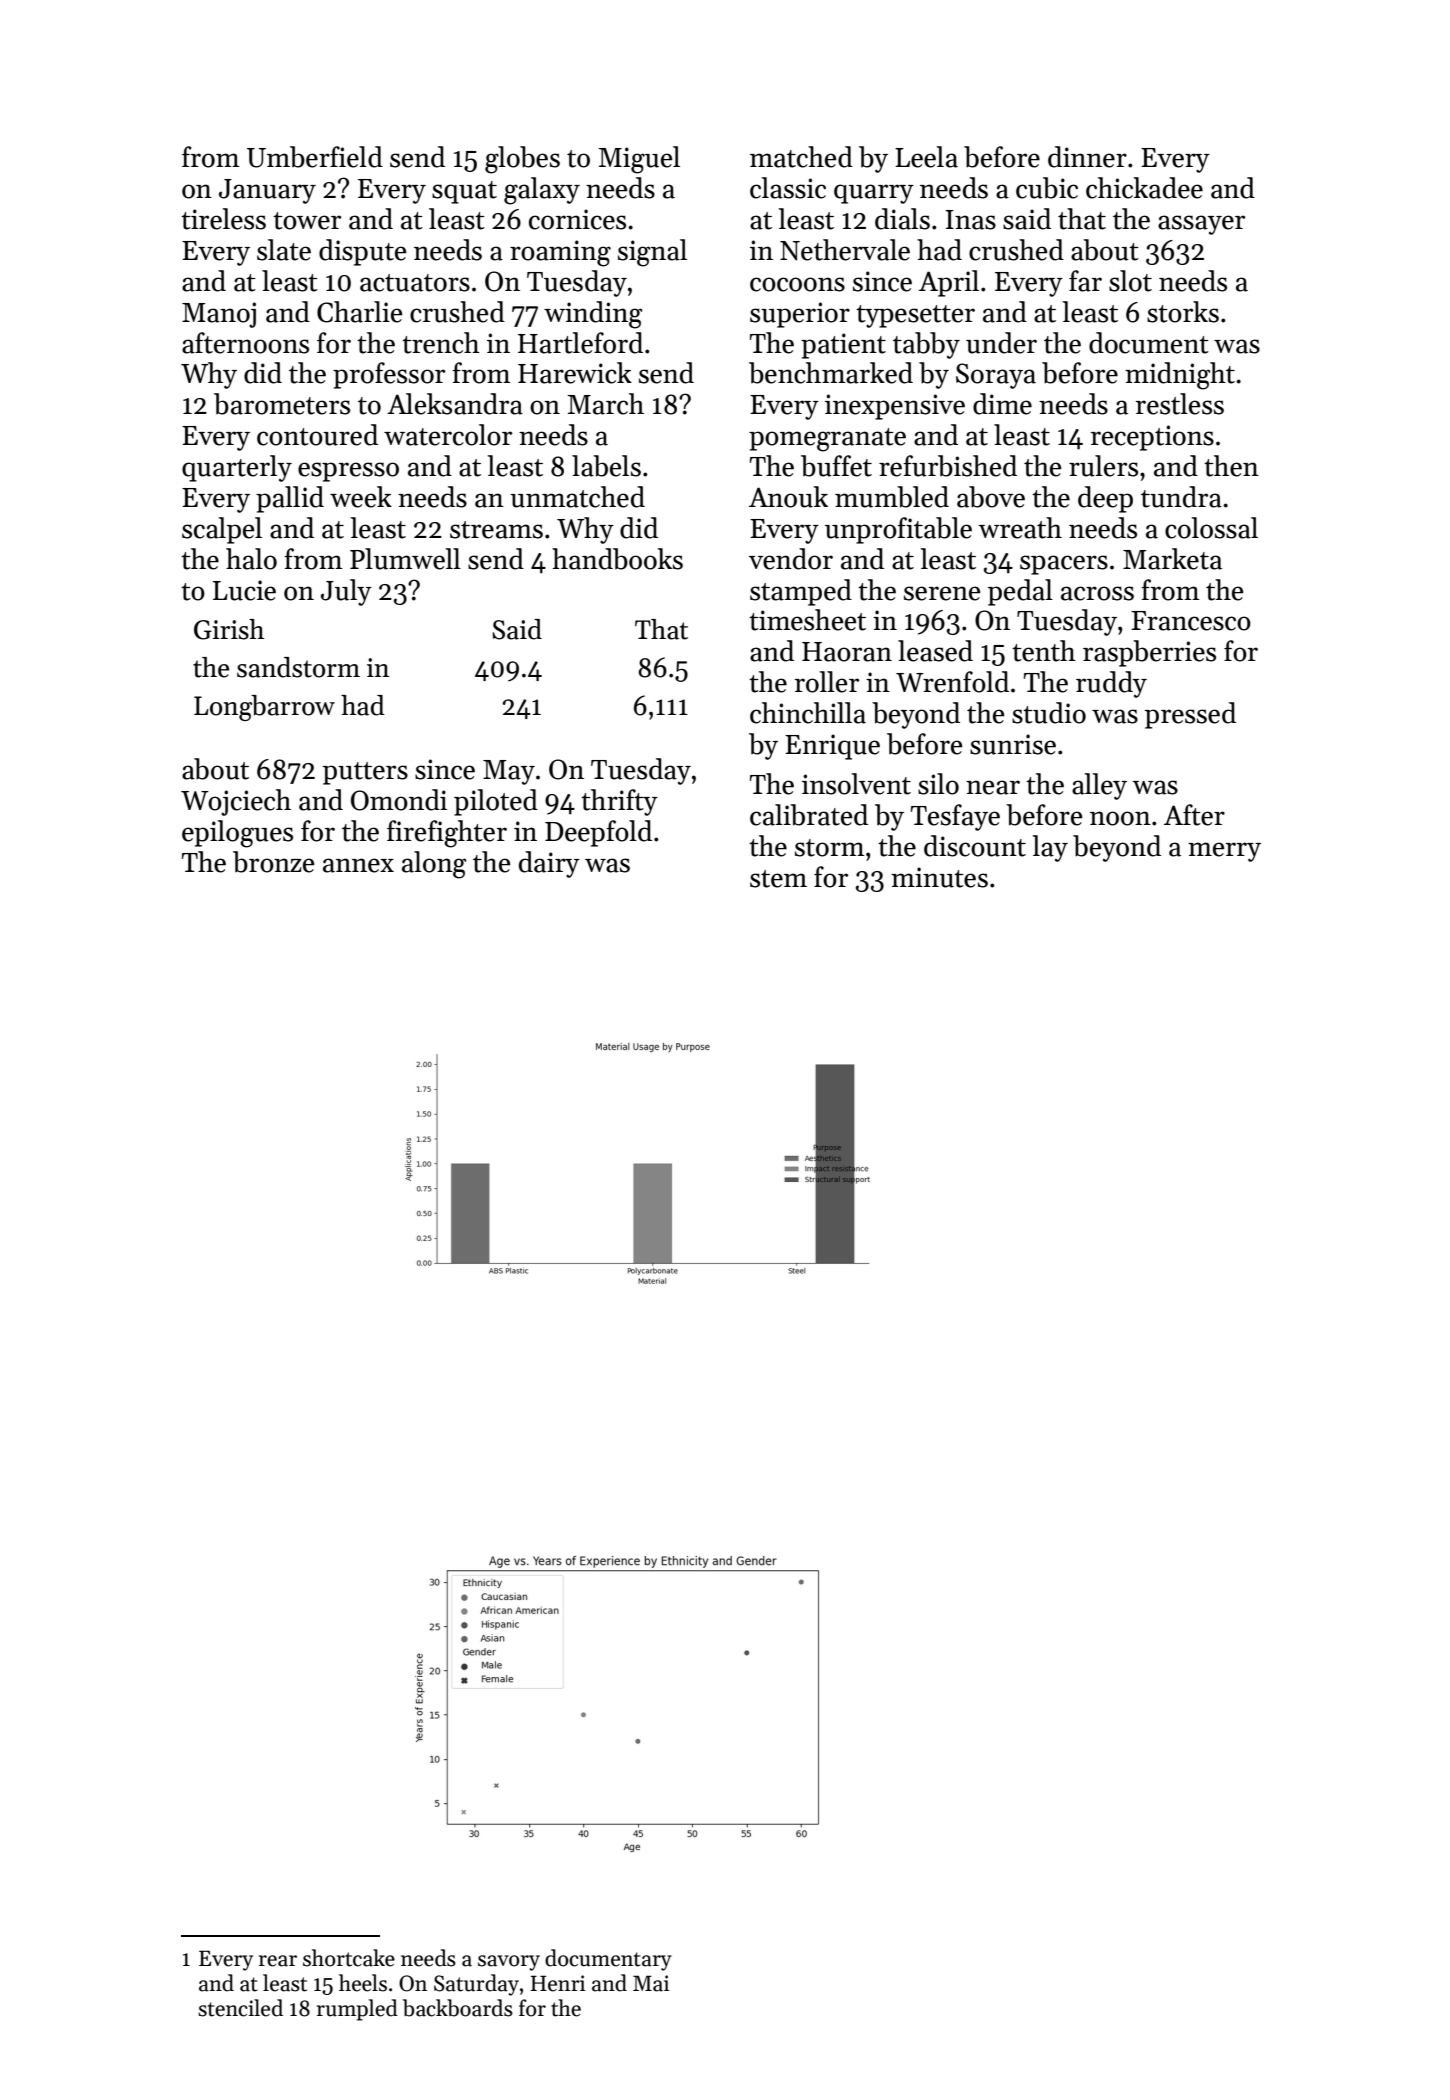 The width and height of the document is (1450, 2100). Describe the element at coordinates (778, 879) in the document. I see `stem` at that location.
